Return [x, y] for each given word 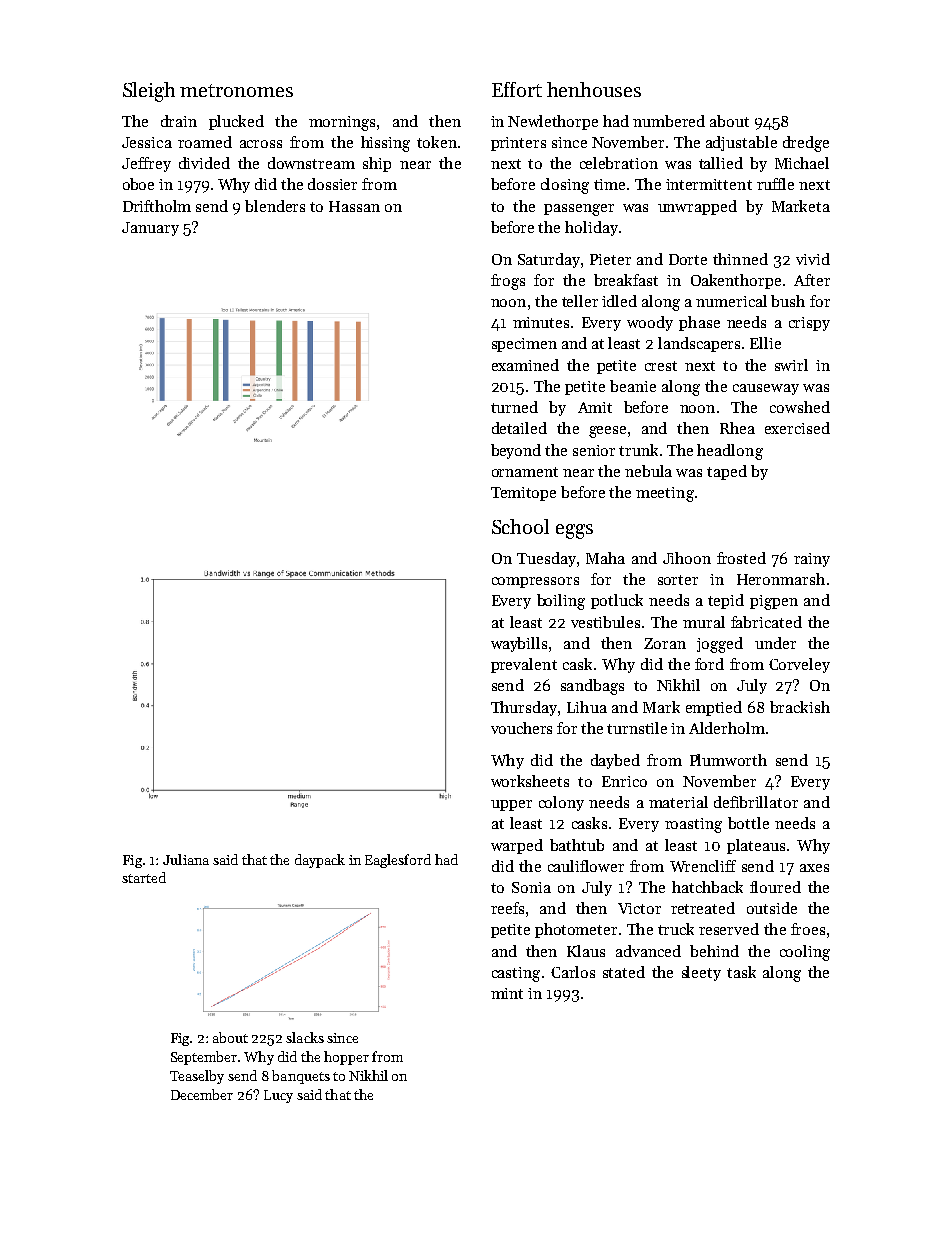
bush [788, 301]
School [520, 526]
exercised [797, 428]
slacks [305, 1037]
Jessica [147, 142]
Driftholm [157, 206]
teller [580, 301]
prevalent [524, 665]
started [144, 877]
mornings [342, 123]
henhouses [594, 89]
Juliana [186, 859]
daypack [320, 861]
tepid [726, 601]
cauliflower [586, 866]
